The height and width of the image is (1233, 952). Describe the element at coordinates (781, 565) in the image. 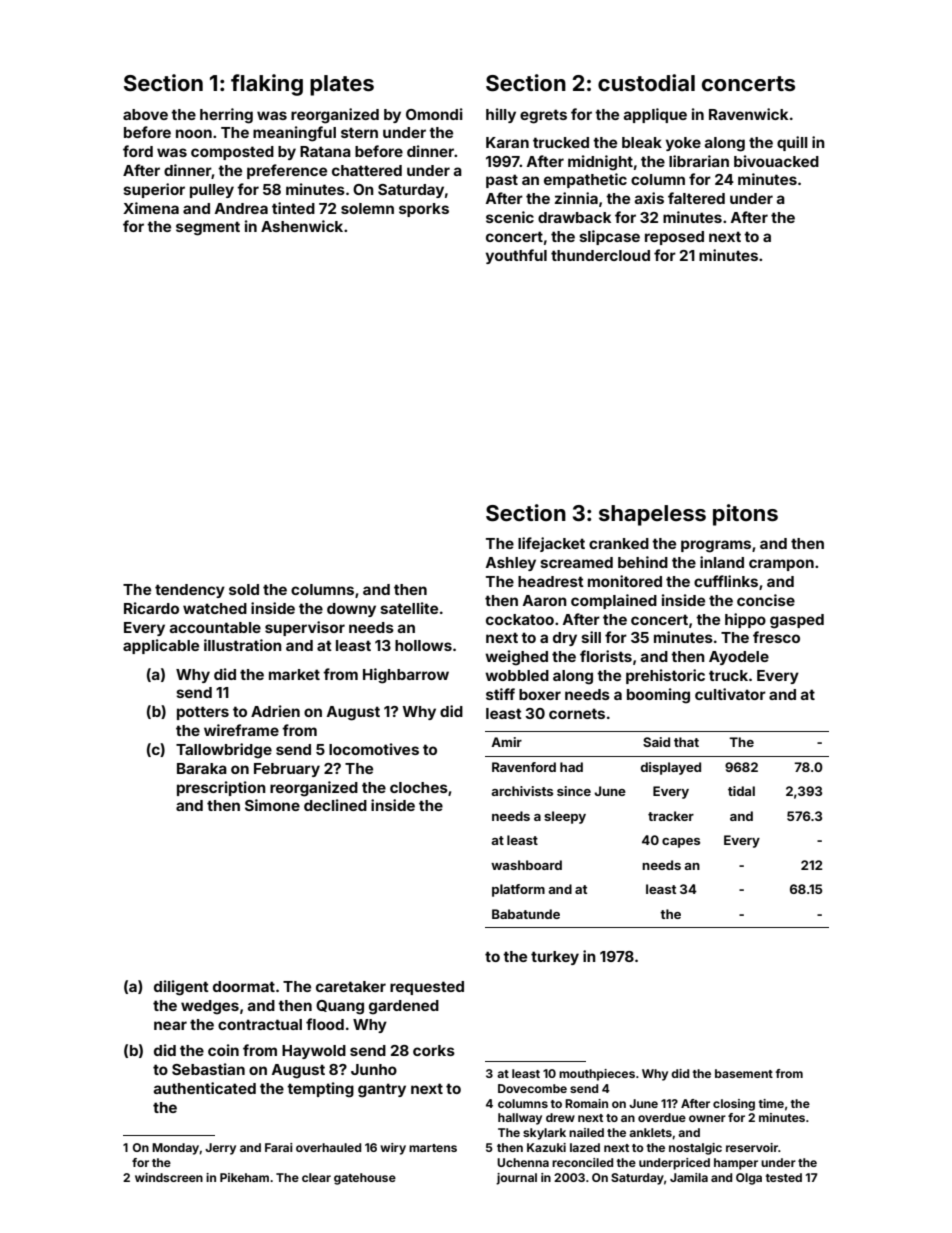

I see `crampon` at that location.
